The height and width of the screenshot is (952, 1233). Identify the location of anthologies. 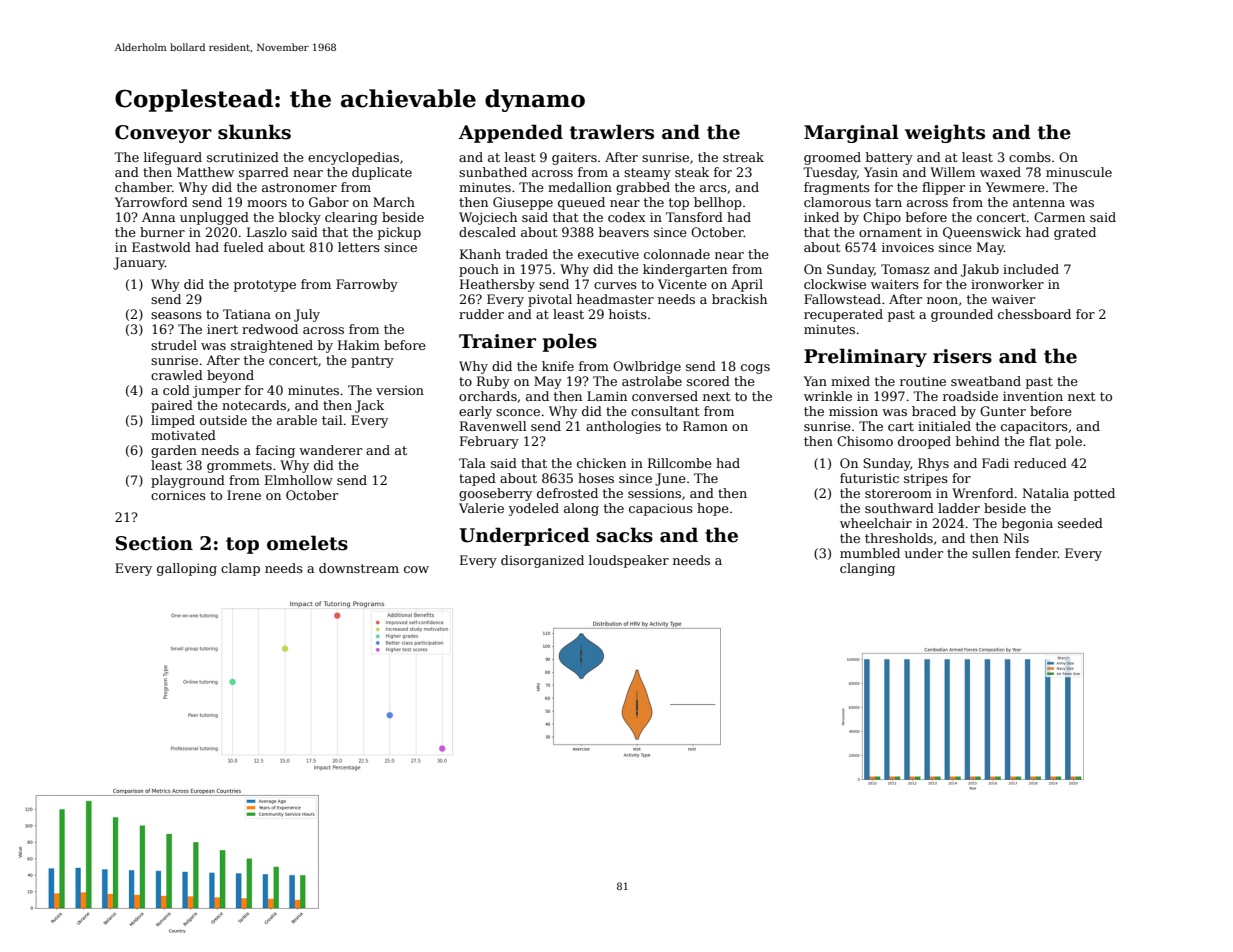
(623, 427).
